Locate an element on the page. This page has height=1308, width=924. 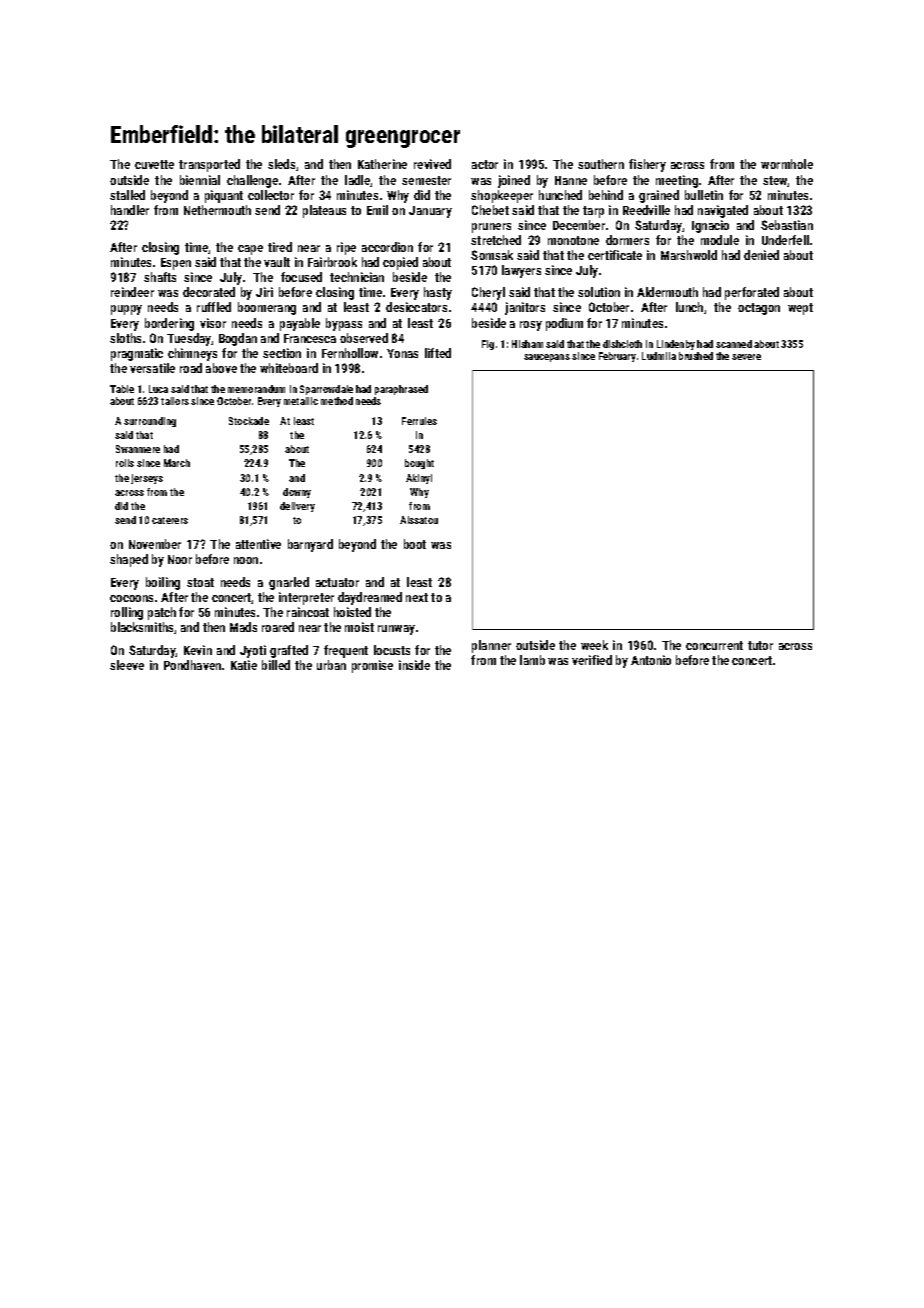
next is located at coordinates (417, 597).
